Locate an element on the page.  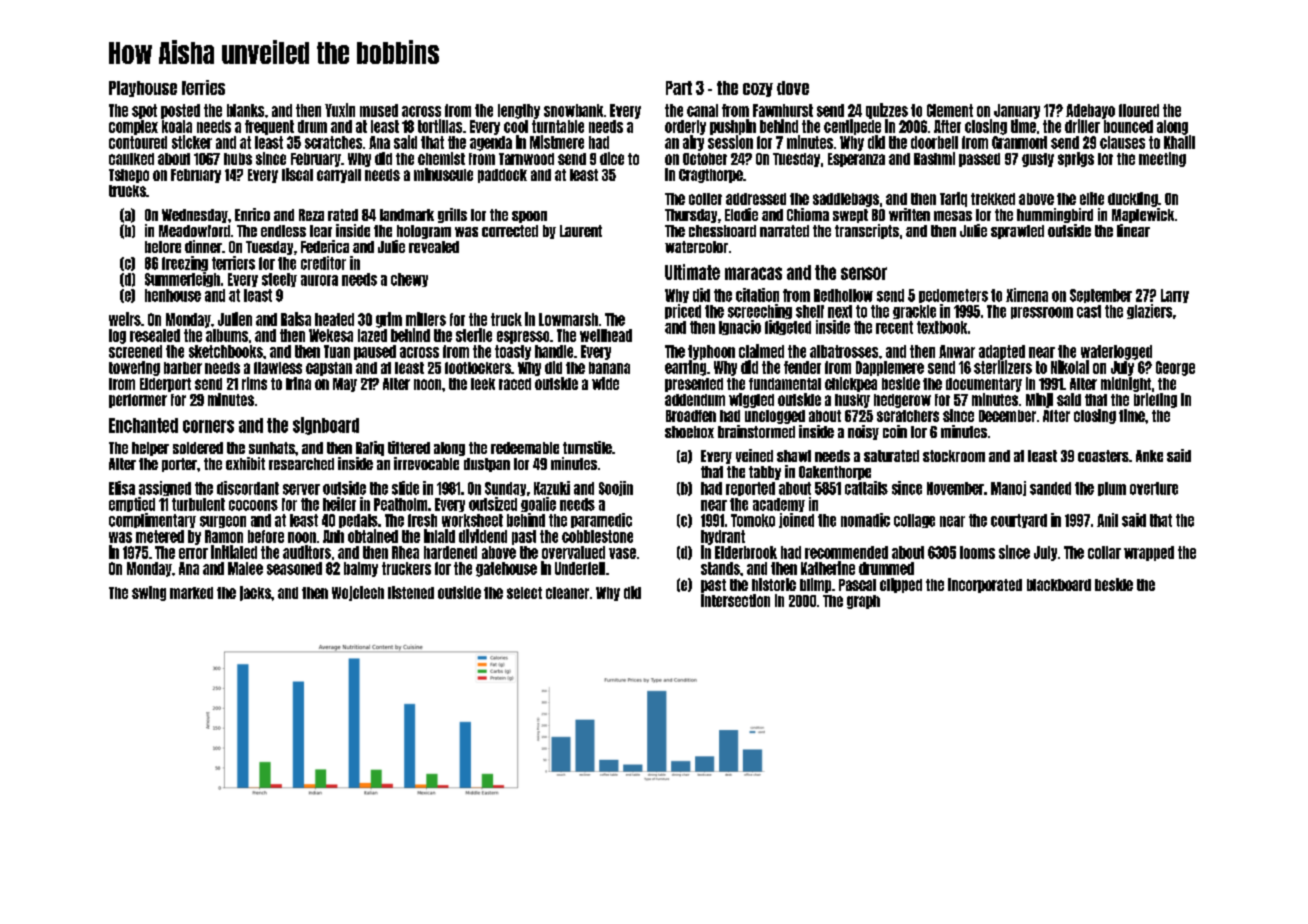
Part is located at coordinates (679, 88).
